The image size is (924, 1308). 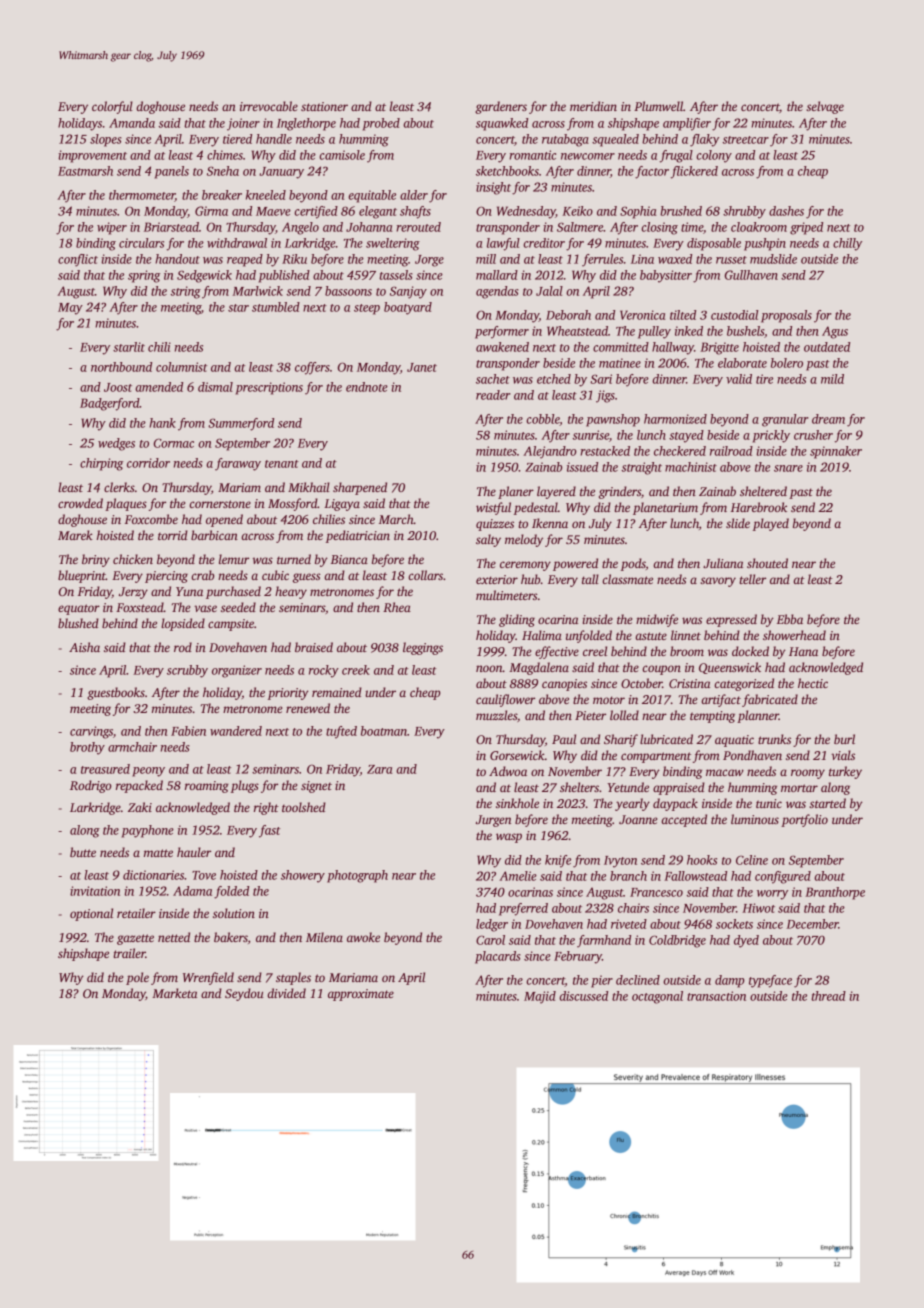 What do you see at coordinates (121, 367) in the screenshot?
I see `northbound` at bounding box center [121, 367].
